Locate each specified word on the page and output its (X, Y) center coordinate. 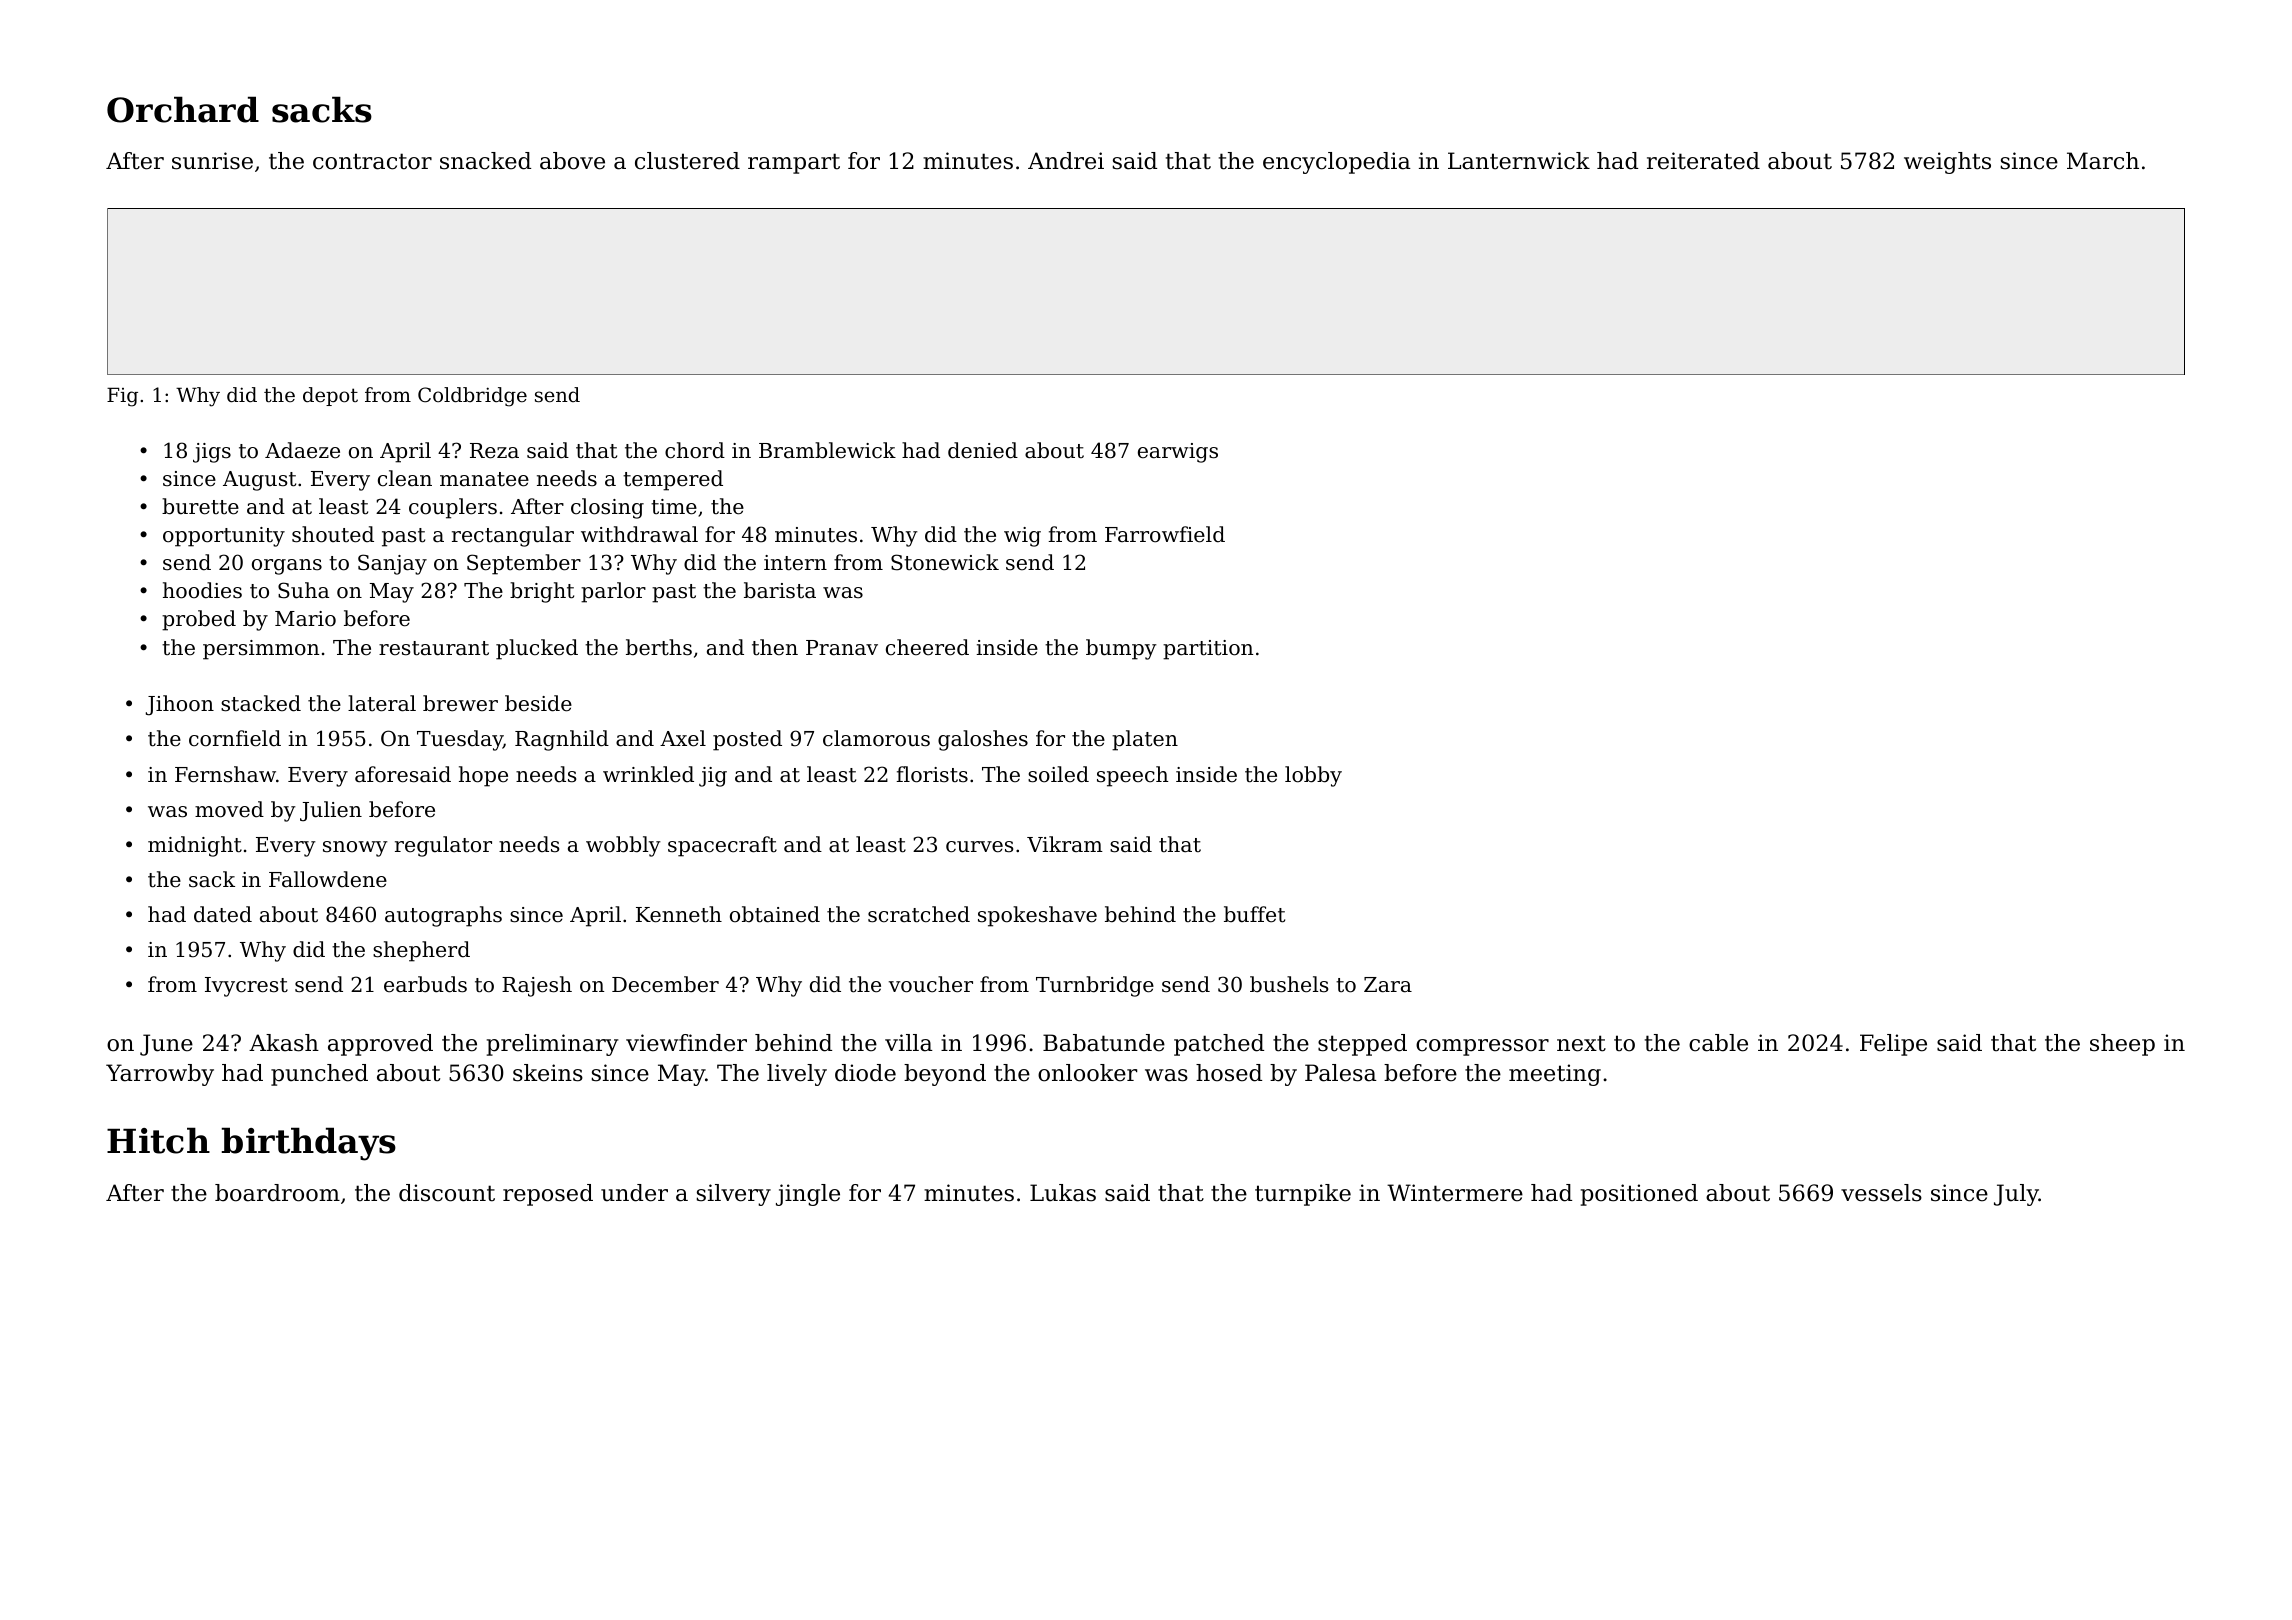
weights (1947, 163)
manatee (484, 479)
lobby (1313, 776)
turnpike (1303, 1195)
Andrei (1066, 161)
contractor (372, 161)
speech (1132, 776)
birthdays (308, 1144)
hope (483, 776)
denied (983, 450)
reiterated (1703, 161)
